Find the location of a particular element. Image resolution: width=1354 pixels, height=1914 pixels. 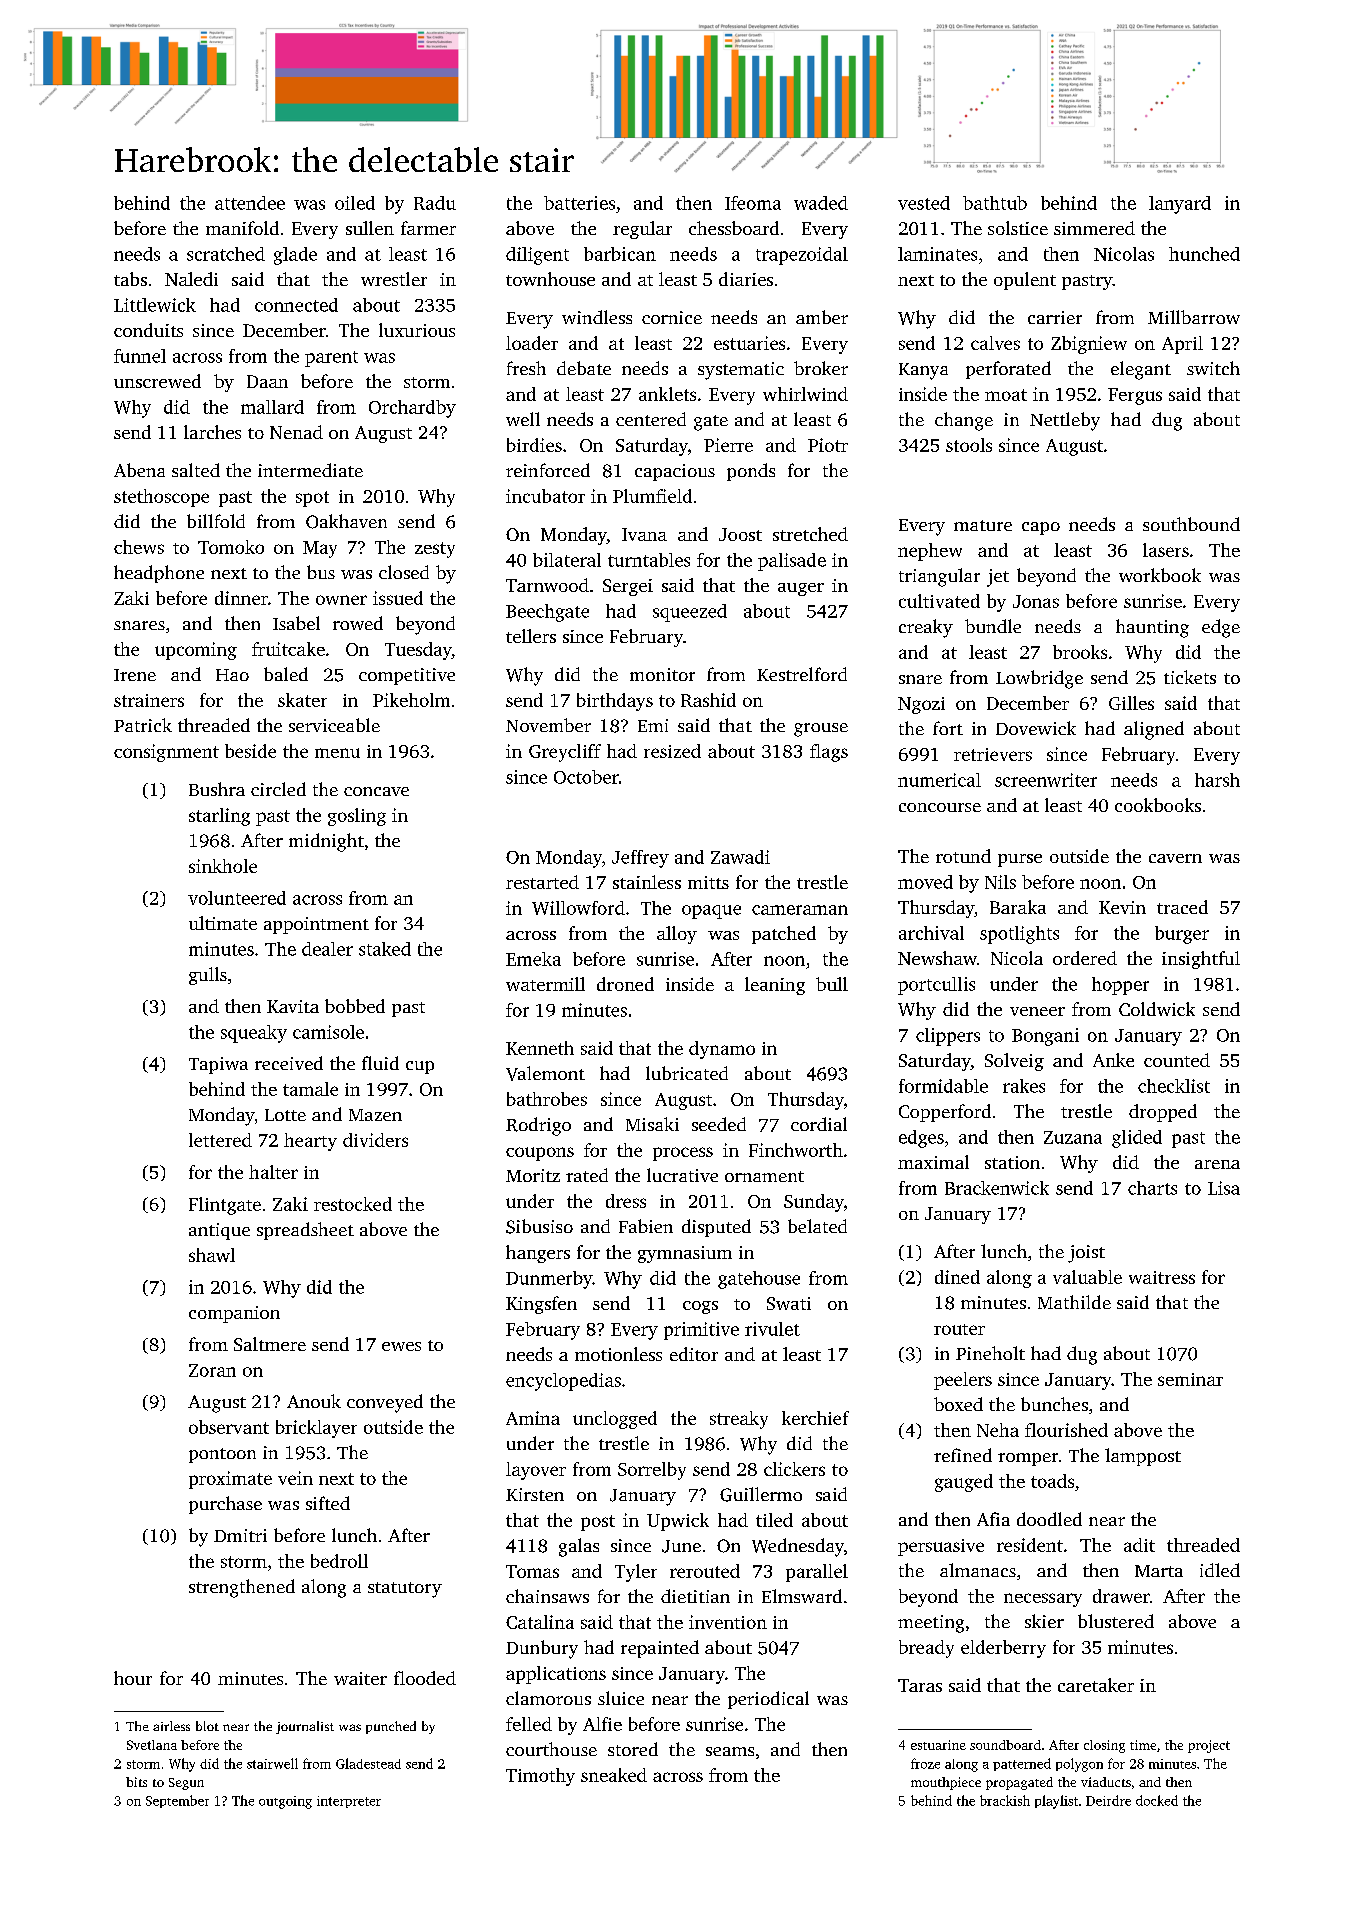

lettered is located at coordinates (220, 1140).
